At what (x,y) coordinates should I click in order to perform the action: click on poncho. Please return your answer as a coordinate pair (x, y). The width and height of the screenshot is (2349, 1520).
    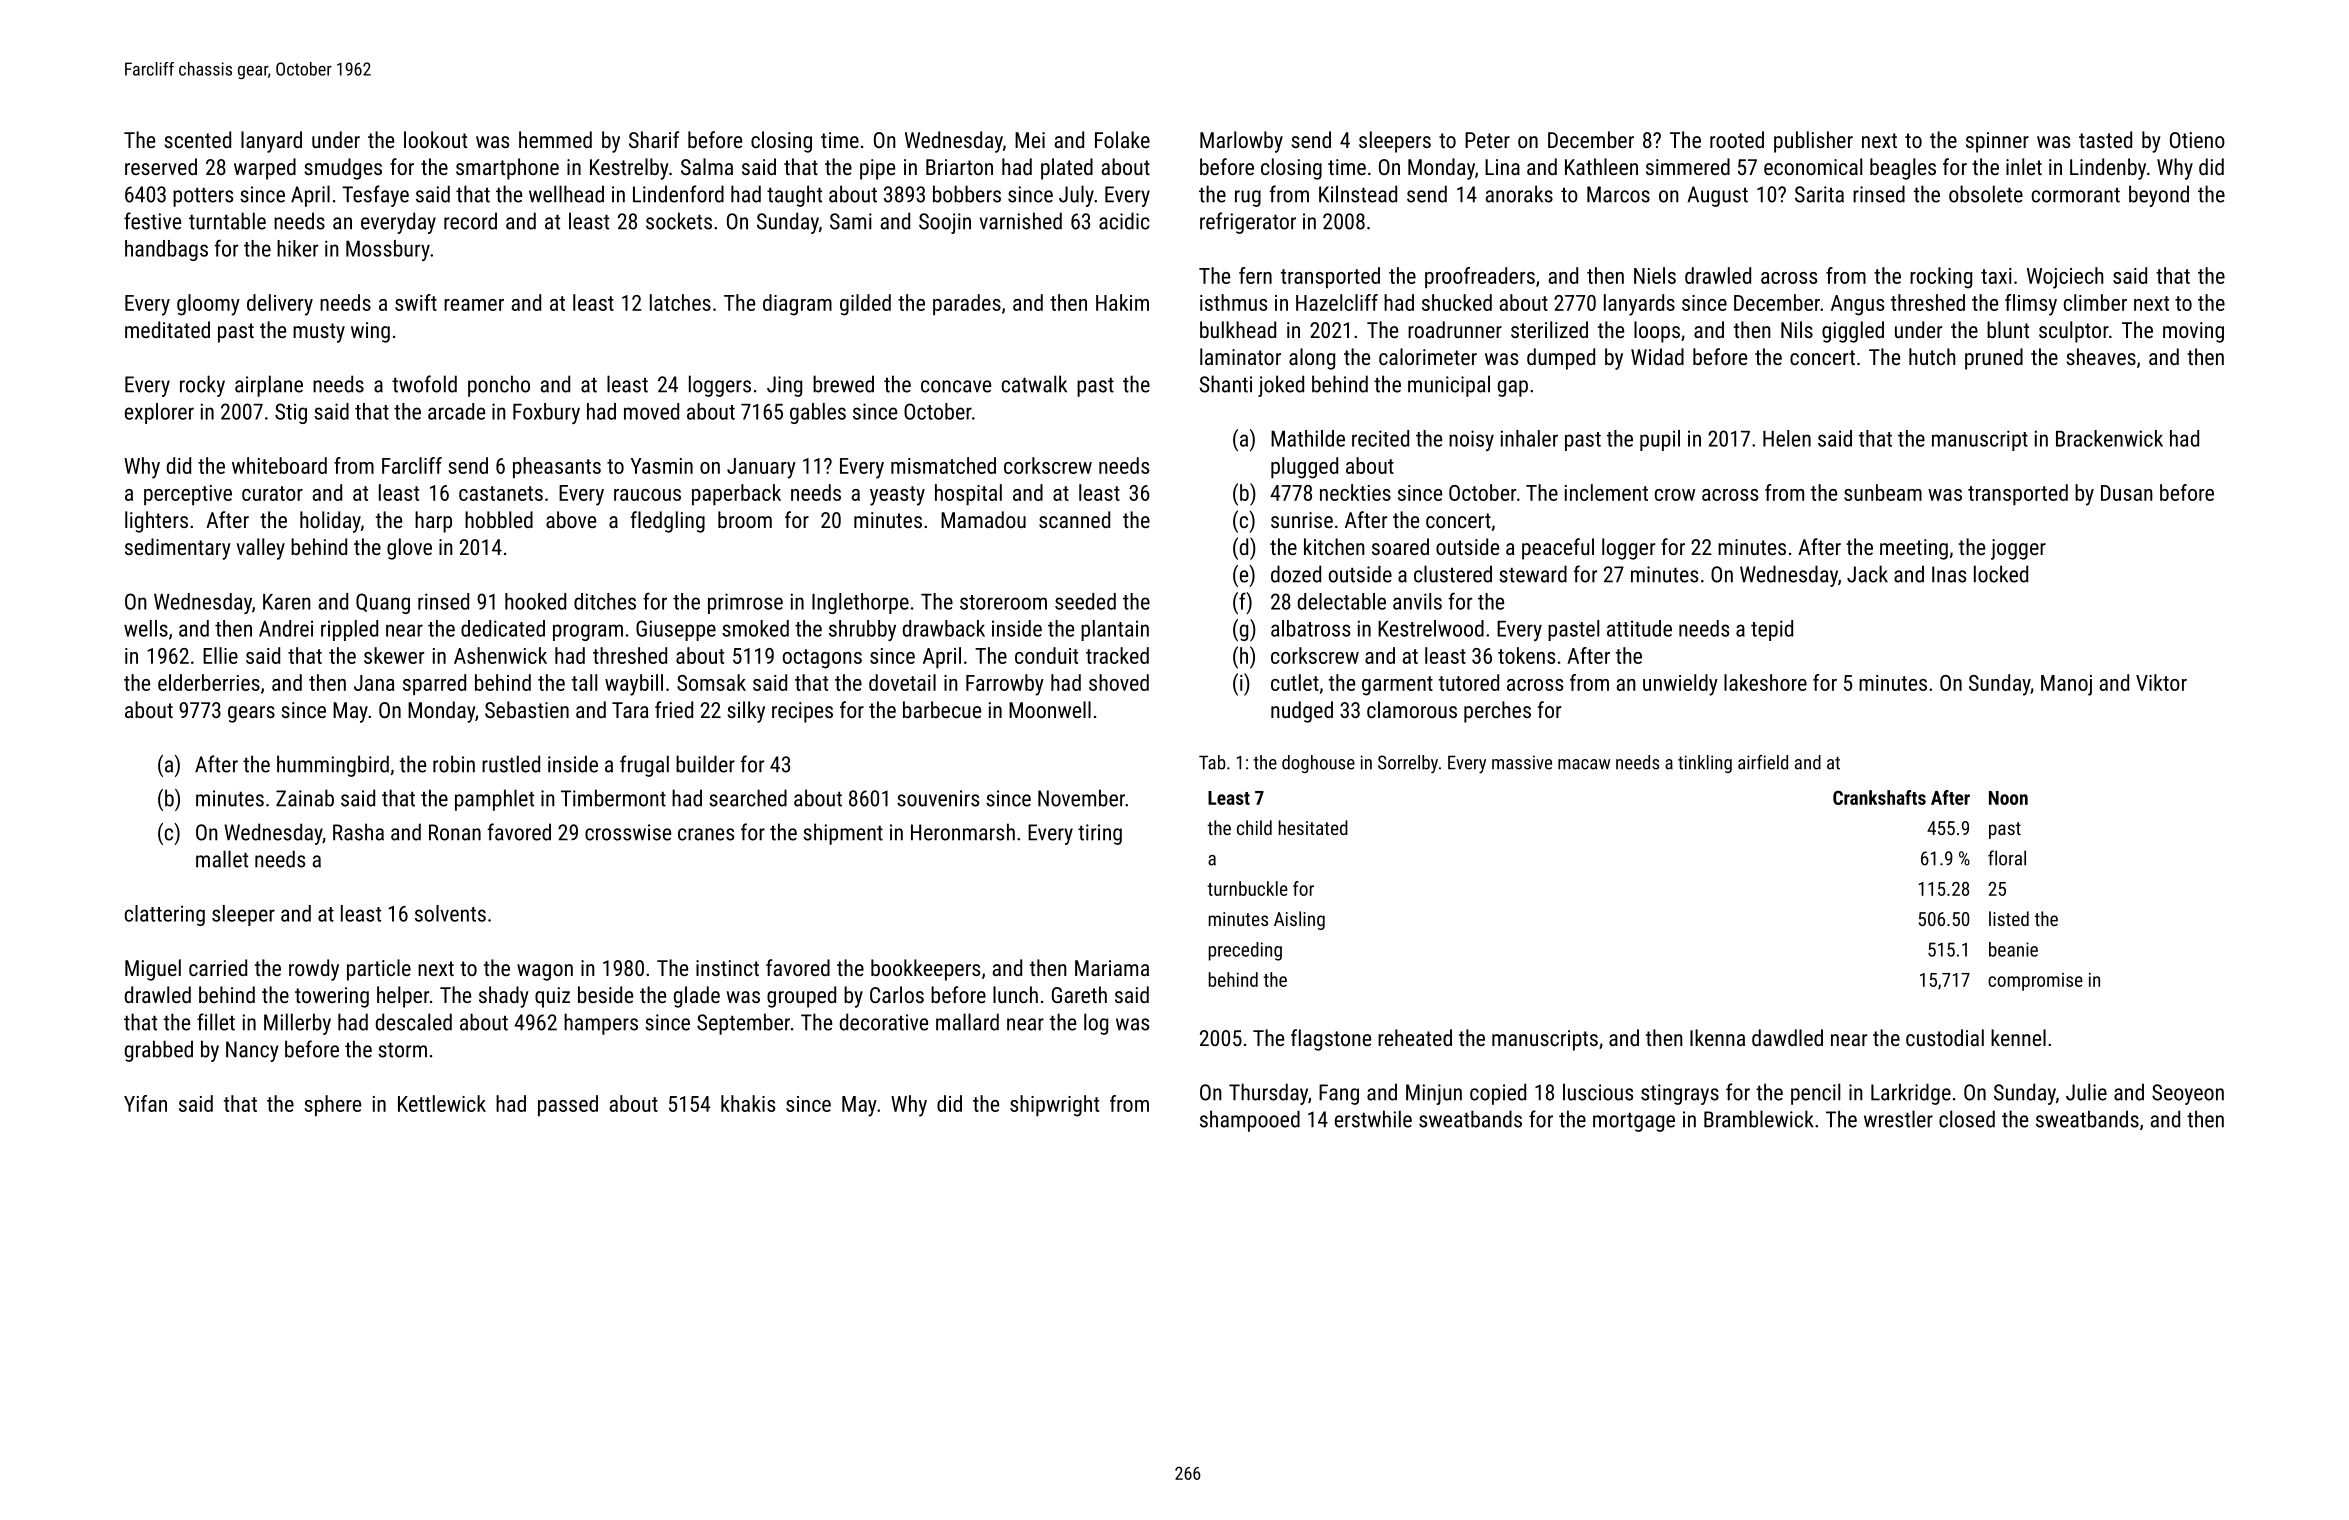
    Looking at the image, I should click on (499, 386).
